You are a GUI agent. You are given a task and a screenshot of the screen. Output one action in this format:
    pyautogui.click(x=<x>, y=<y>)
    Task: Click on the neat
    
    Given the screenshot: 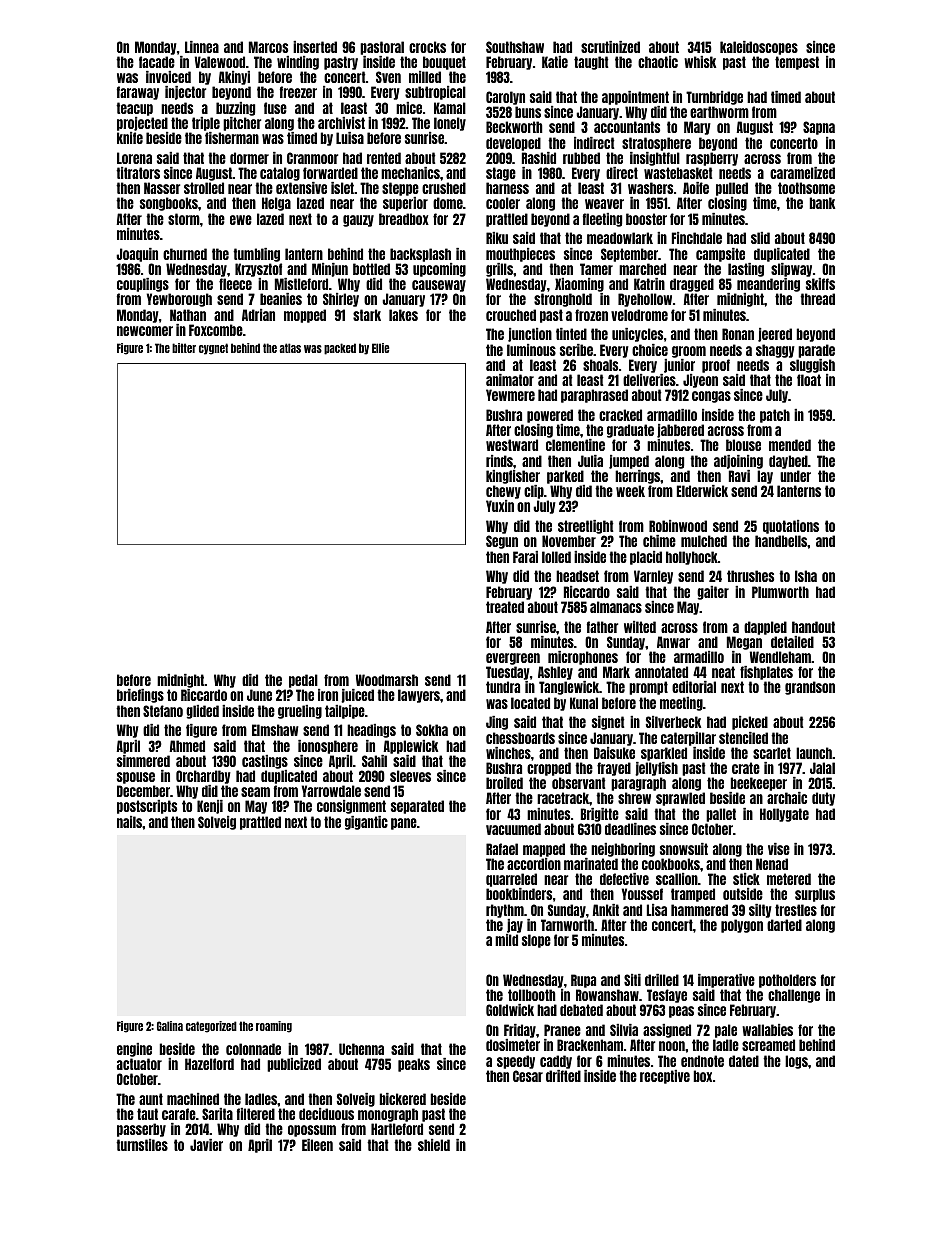 What is the action you would take?
    pyautogui.click(x=723, y=672)
